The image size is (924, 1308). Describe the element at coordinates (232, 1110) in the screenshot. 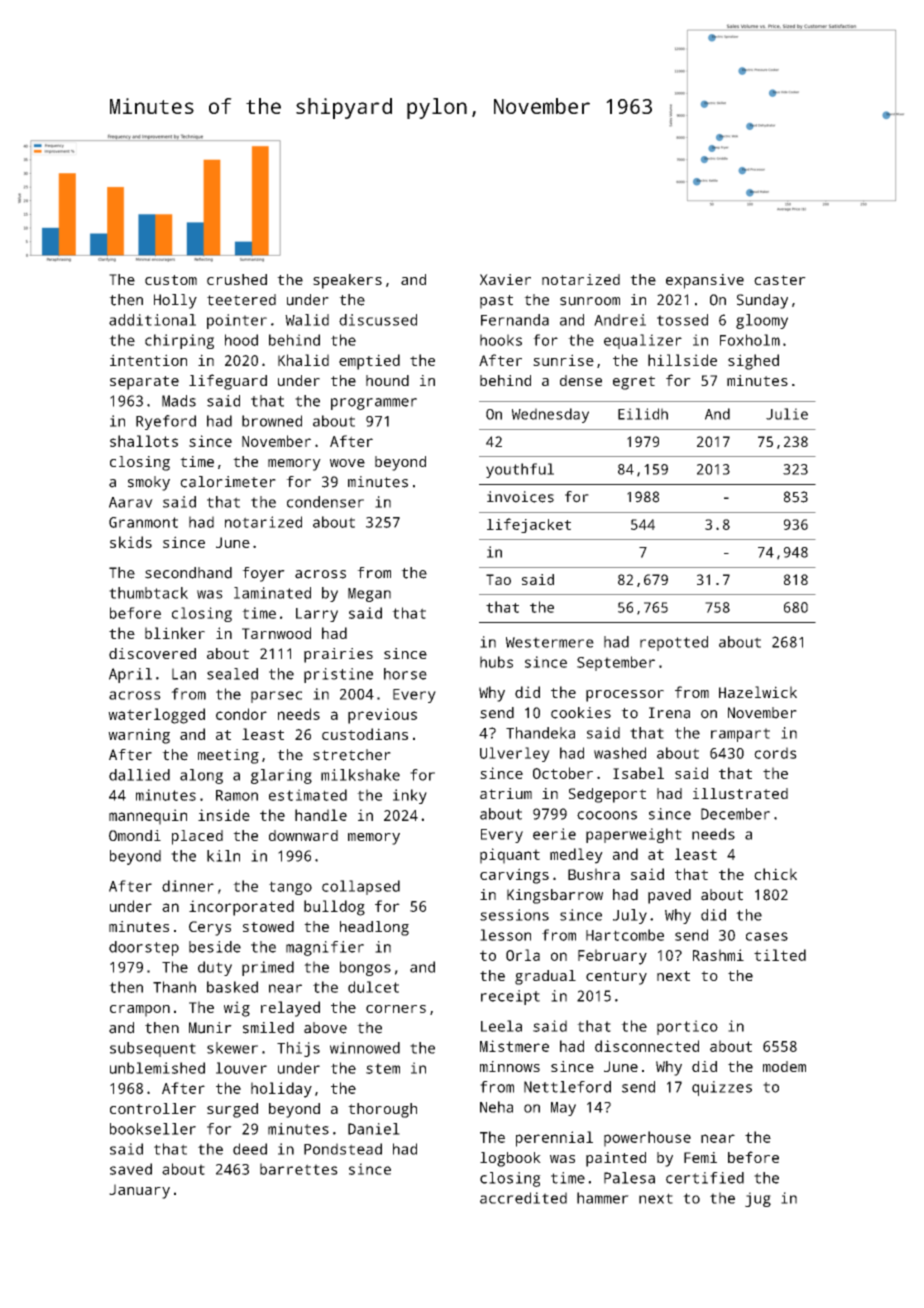

I see `surged` at that location.
